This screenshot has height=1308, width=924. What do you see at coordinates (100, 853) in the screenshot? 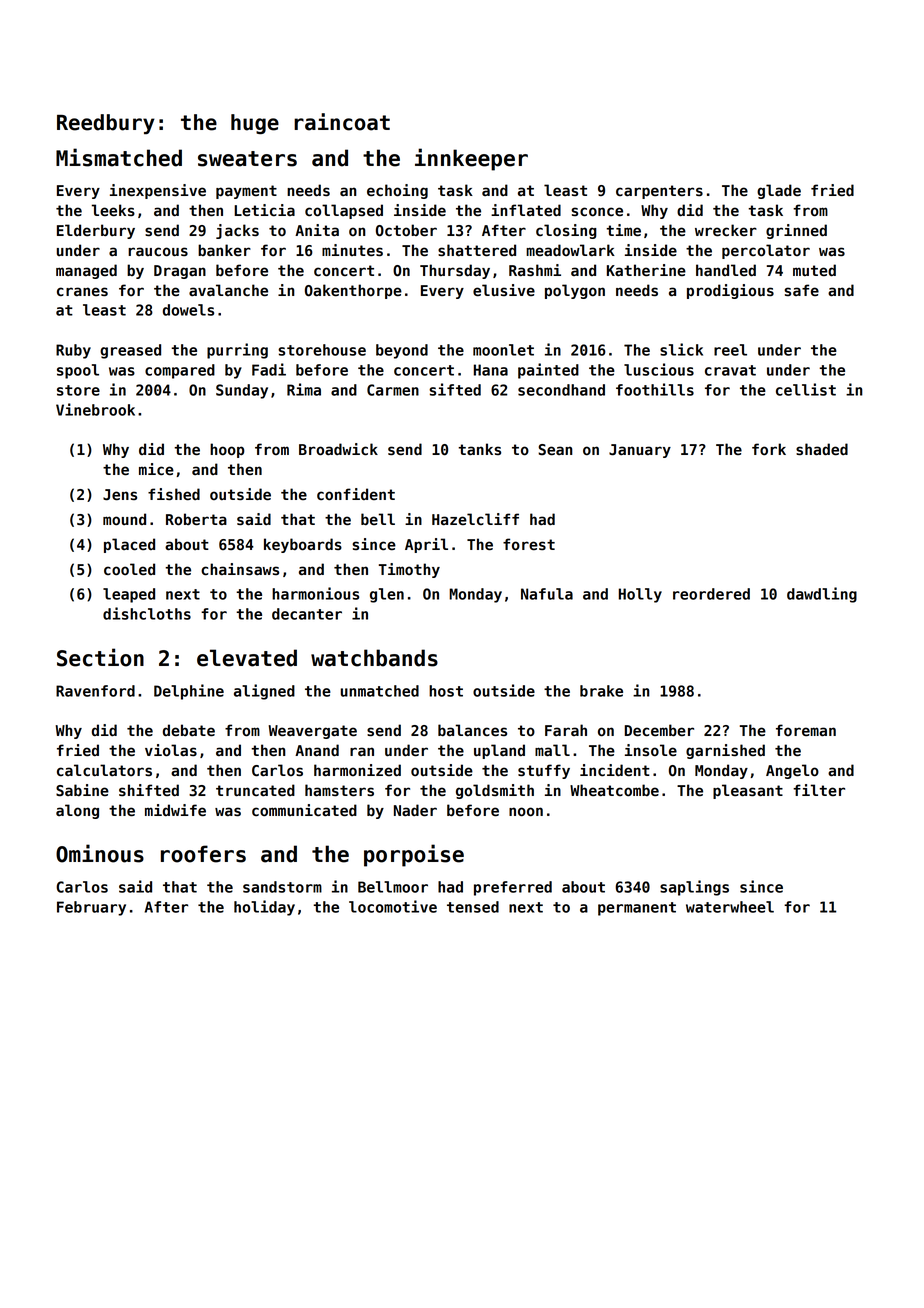
I see `Ominous` at bounding box center [100, 853].
